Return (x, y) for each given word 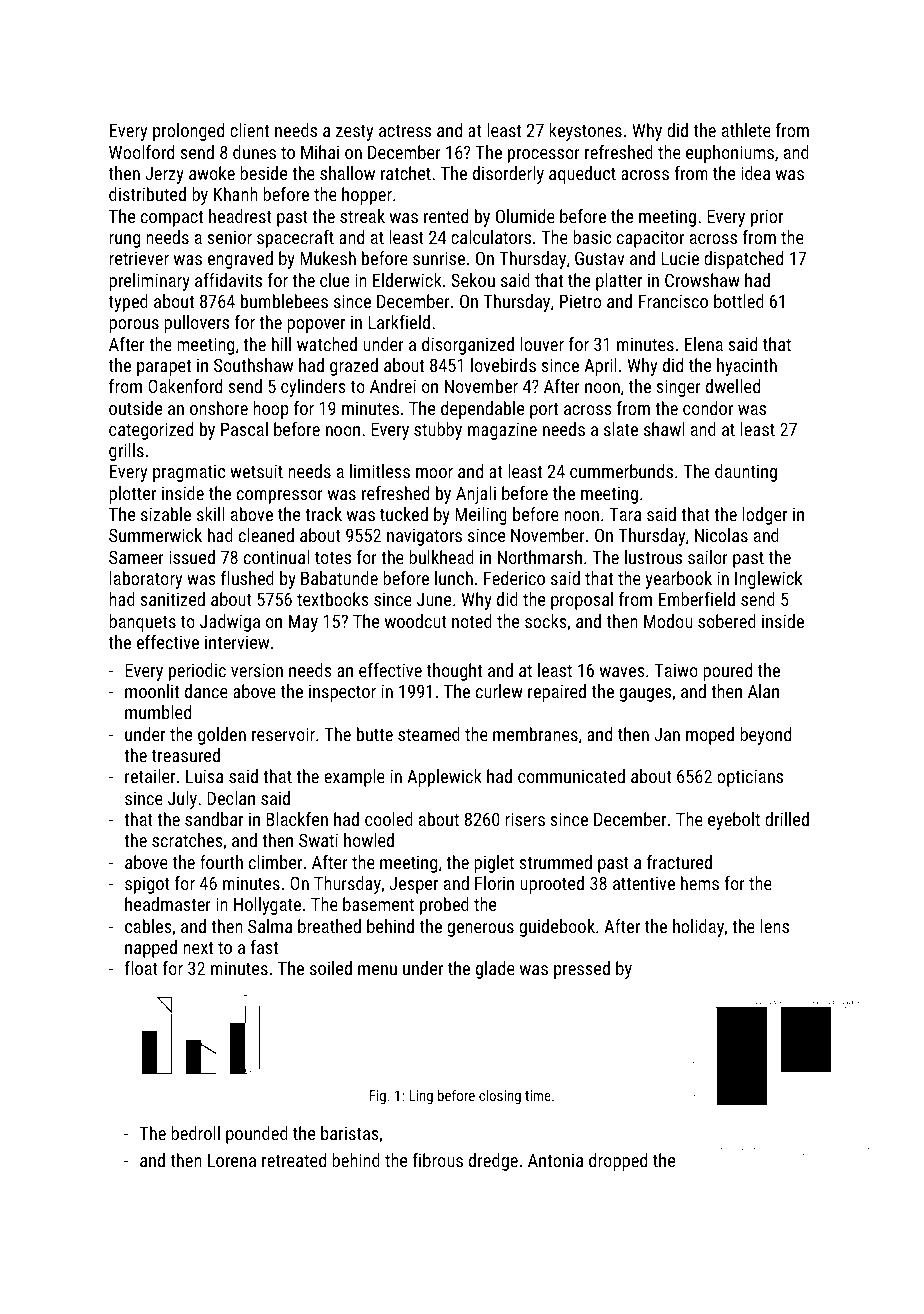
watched (327, 344)
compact (172, 219)
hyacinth (747, 367)
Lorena (232, 1160)
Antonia (555, 1160)
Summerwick (155, 535)
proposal (582, 601)
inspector (342, 693)
